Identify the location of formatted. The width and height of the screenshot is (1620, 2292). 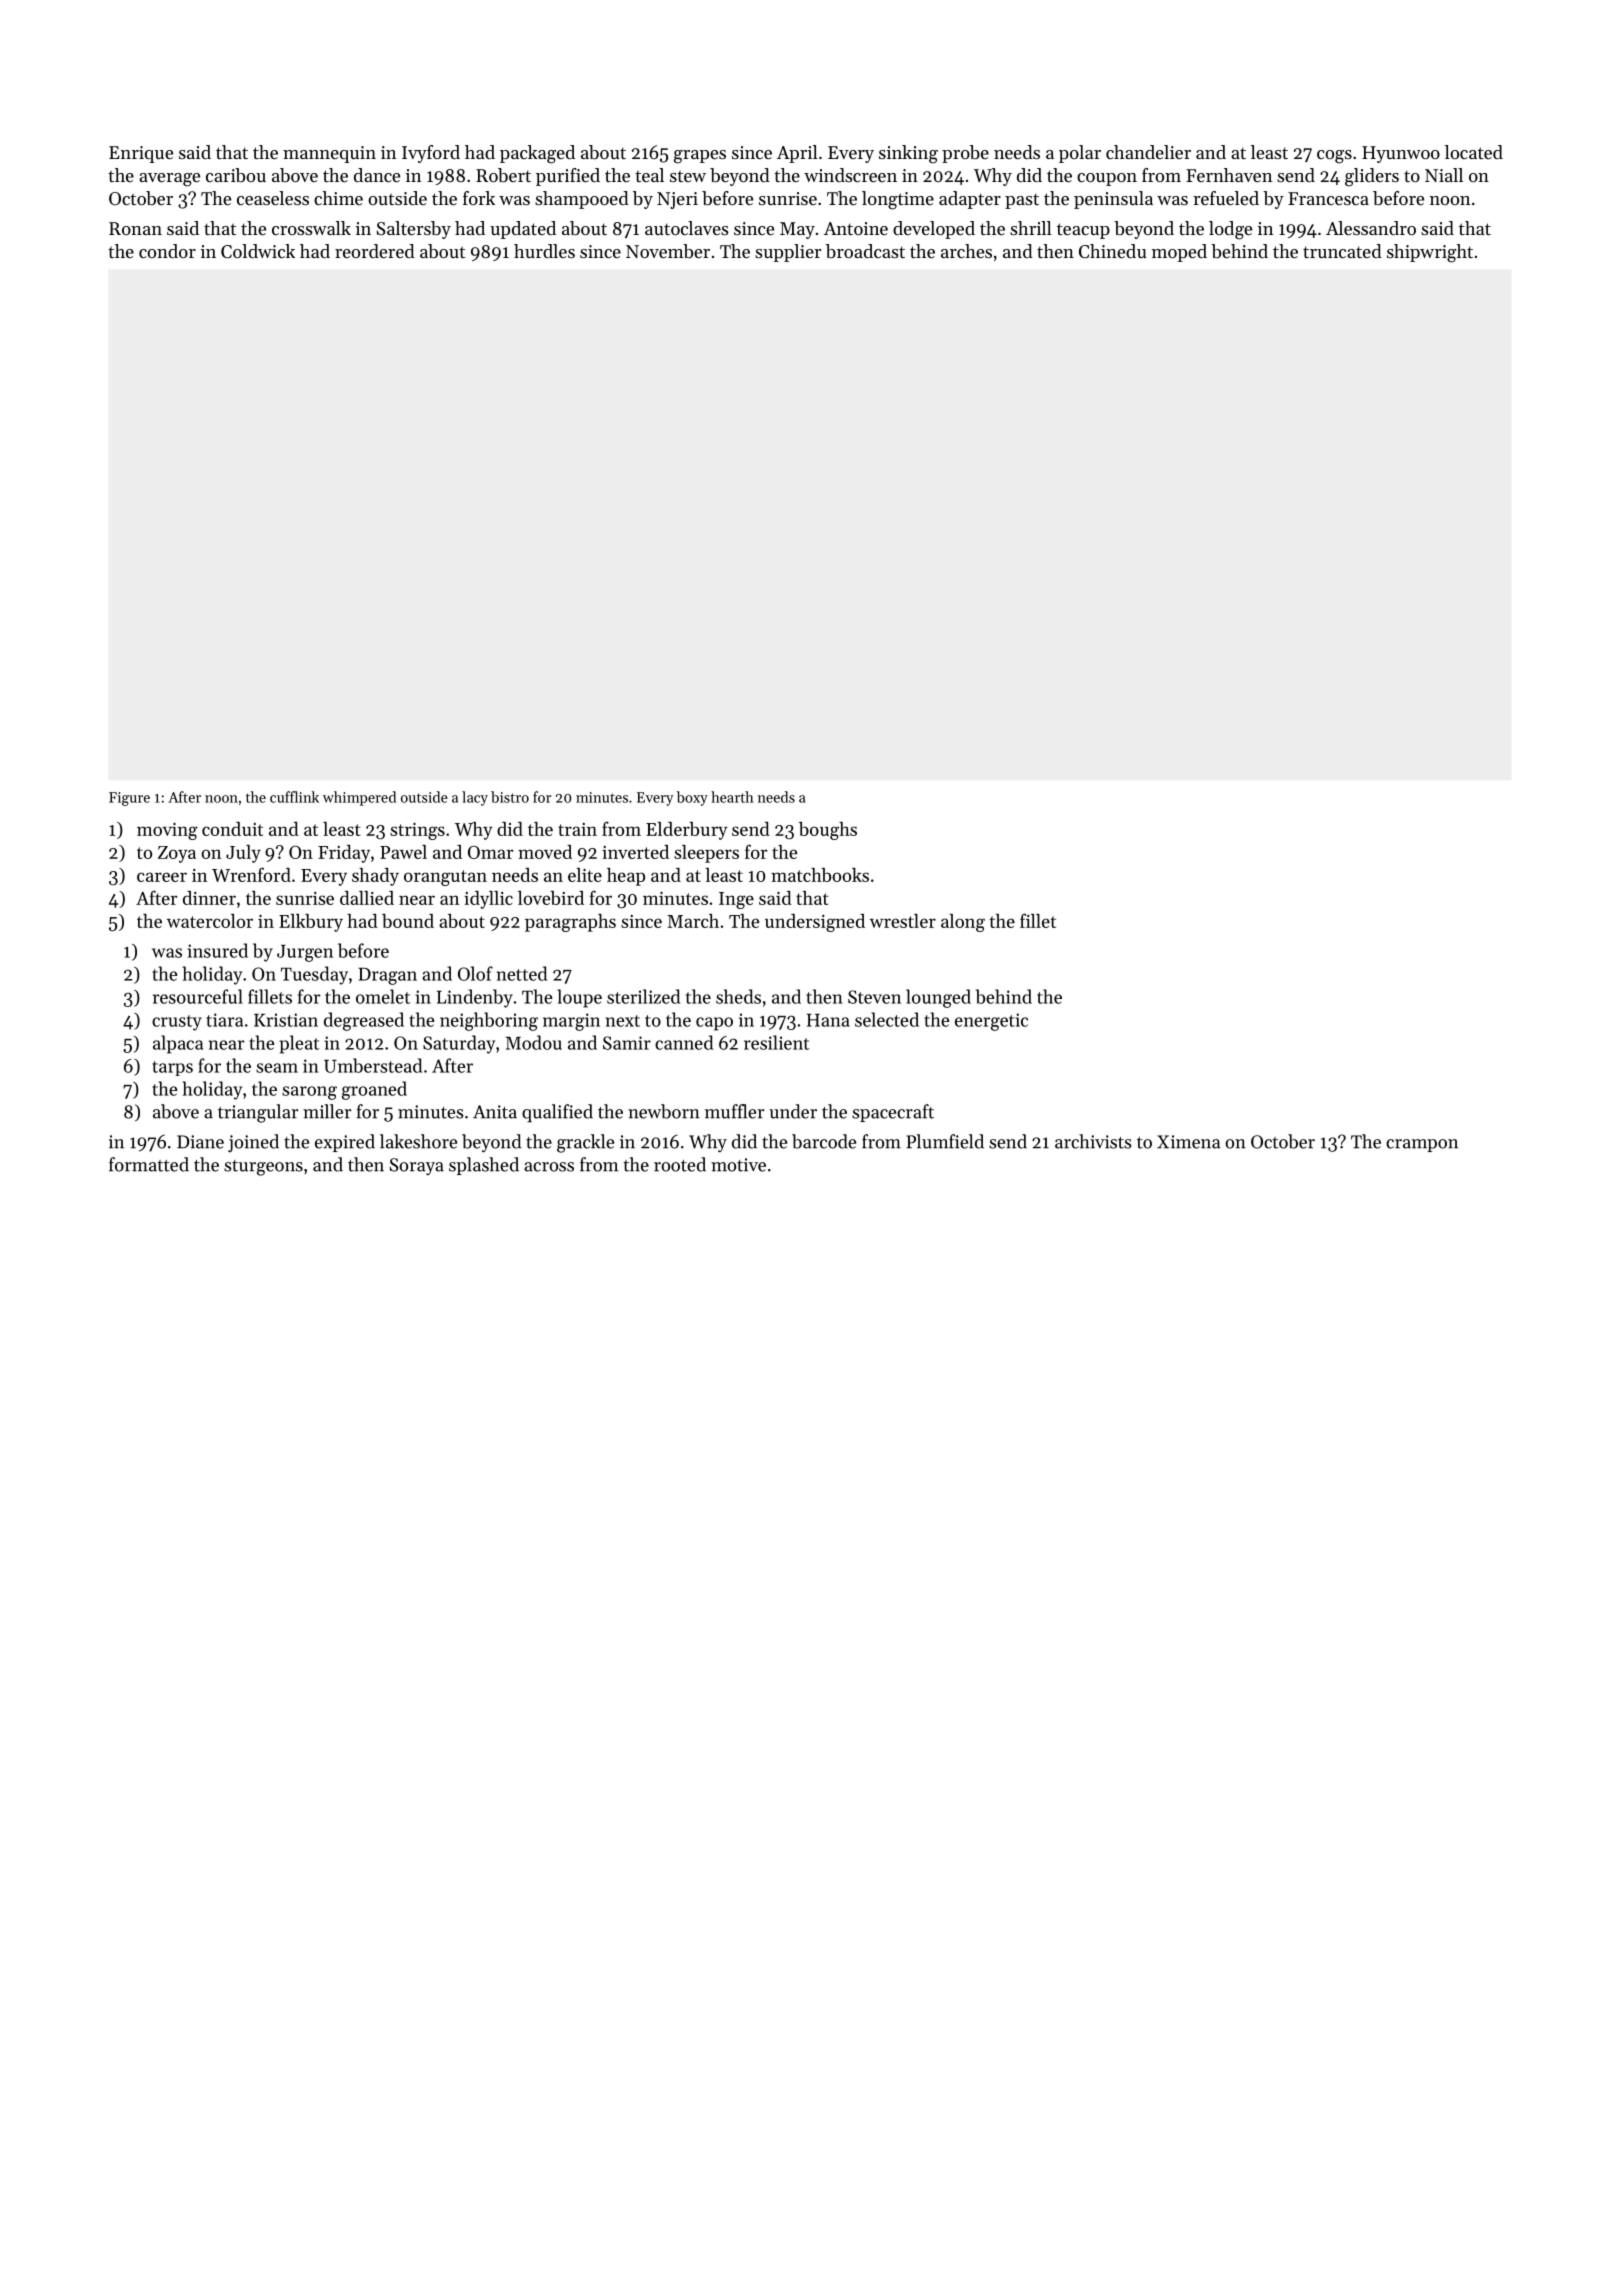
(149, 1164).
